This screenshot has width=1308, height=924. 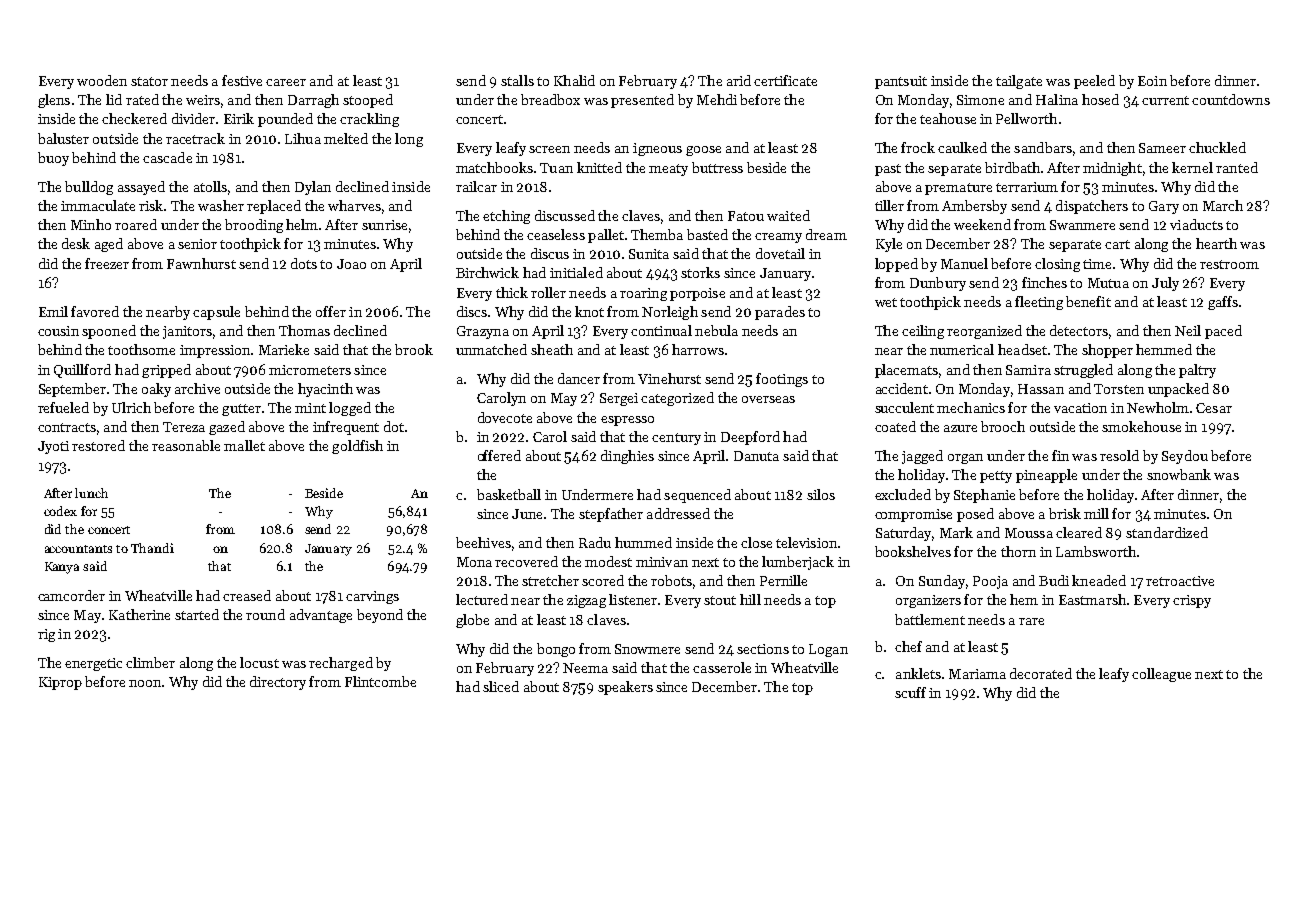 What do you see at coordinates (286, 82) in the screenshot?
I see `career` at bounding box center [286, 82].
